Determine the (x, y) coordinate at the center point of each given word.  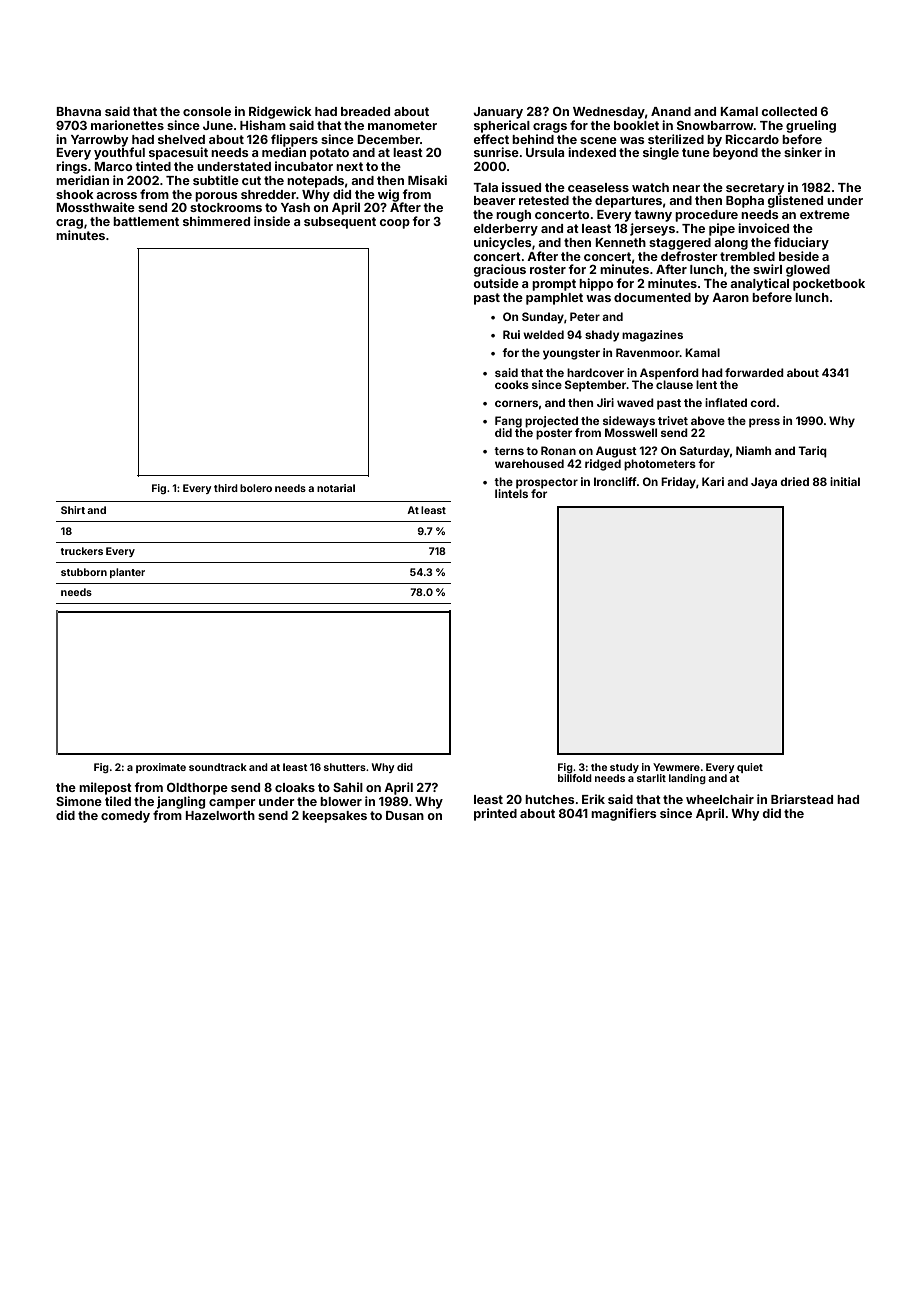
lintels (511, 493)
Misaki (427, 180)
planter (127, 573)
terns (509, 451)
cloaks (295, 787)
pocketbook (829, 285)
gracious (499, 270)
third (226, 488)
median (284, 152)
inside (272, 221)
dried (794, 481)
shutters (345, 767)
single (661, 153)
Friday (678, 483)
